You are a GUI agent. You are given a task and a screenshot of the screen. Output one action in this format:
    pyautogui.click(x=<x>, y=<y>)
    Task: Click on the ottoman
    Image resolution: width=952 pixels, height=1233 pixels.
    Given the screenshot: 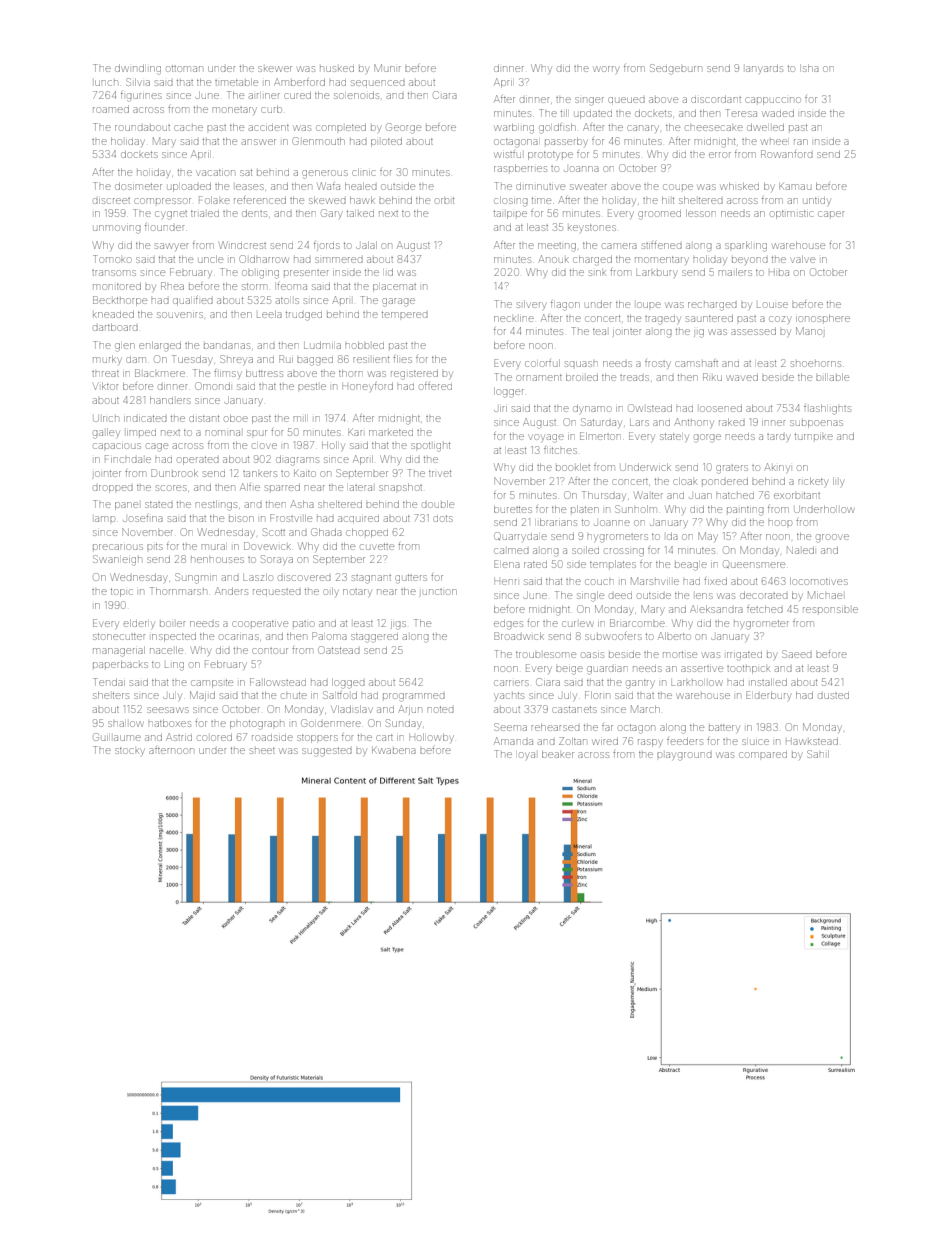 What is the action you would take?
    pyautogui.click(x=185, y=69)
